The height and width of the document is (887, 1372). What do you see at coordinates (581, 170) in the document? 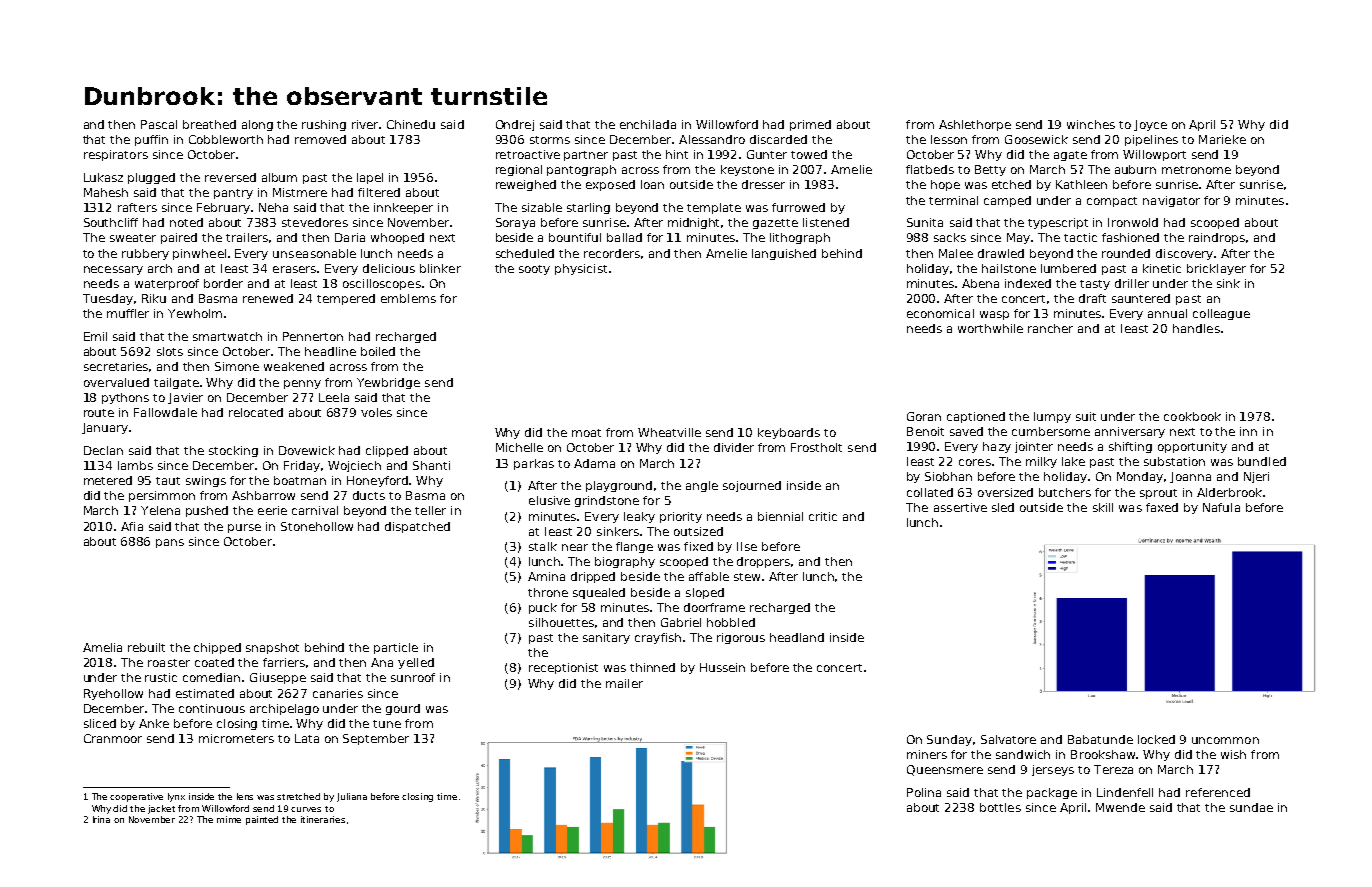
I see `pantograph` at bounding box center [581, 170].
